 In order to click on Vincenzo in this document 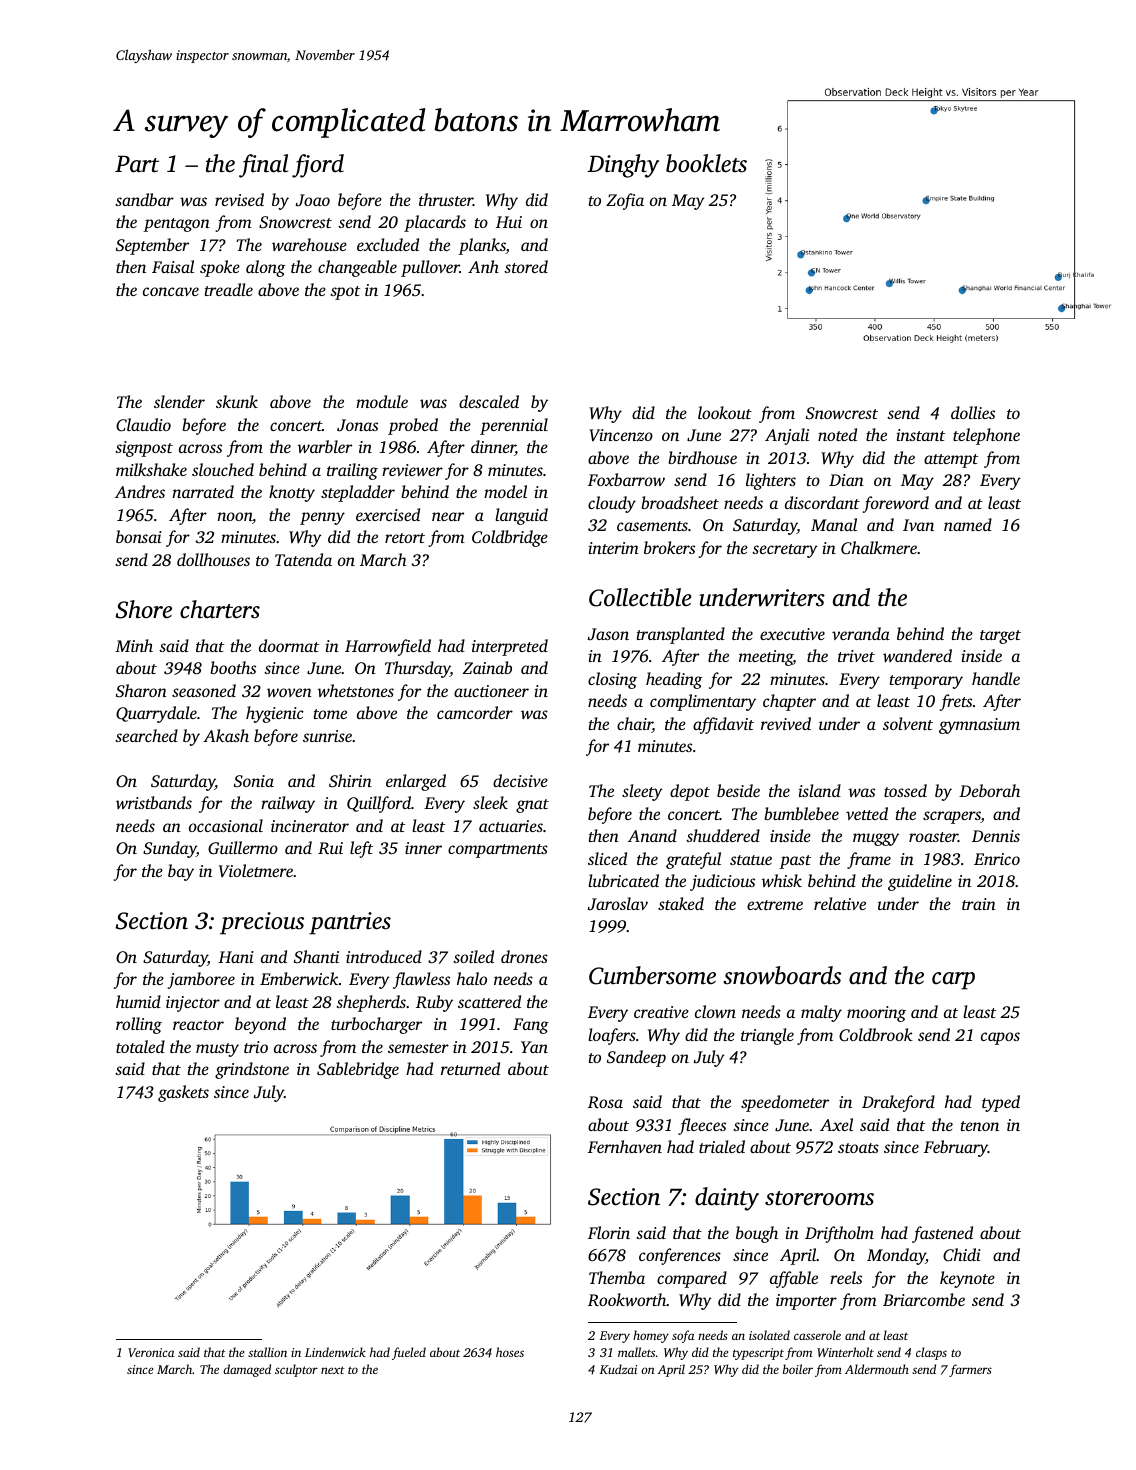, I will do `click(621, 435)`.
